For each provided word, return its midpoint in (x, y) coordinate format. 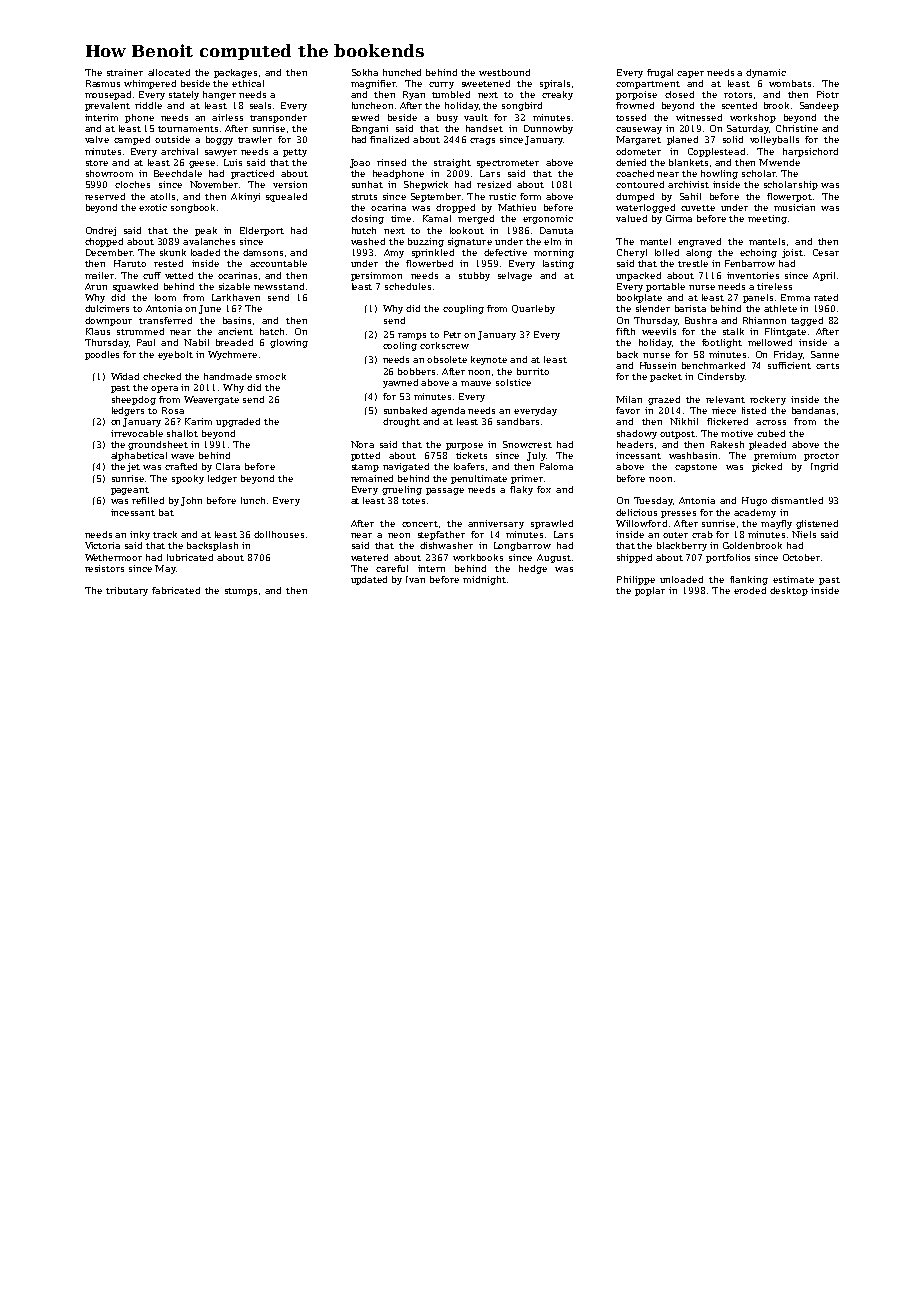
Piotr (828, 94)
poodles (102, 355)
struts (364, 197)
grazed (664, 400)
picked (767, 467)
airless (227, 117)
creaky (557, 95)
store (97, 163)
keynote (489, 360)
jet (133, 467)
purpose (464, 446)
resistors (104, 568)
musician (794, 207)
